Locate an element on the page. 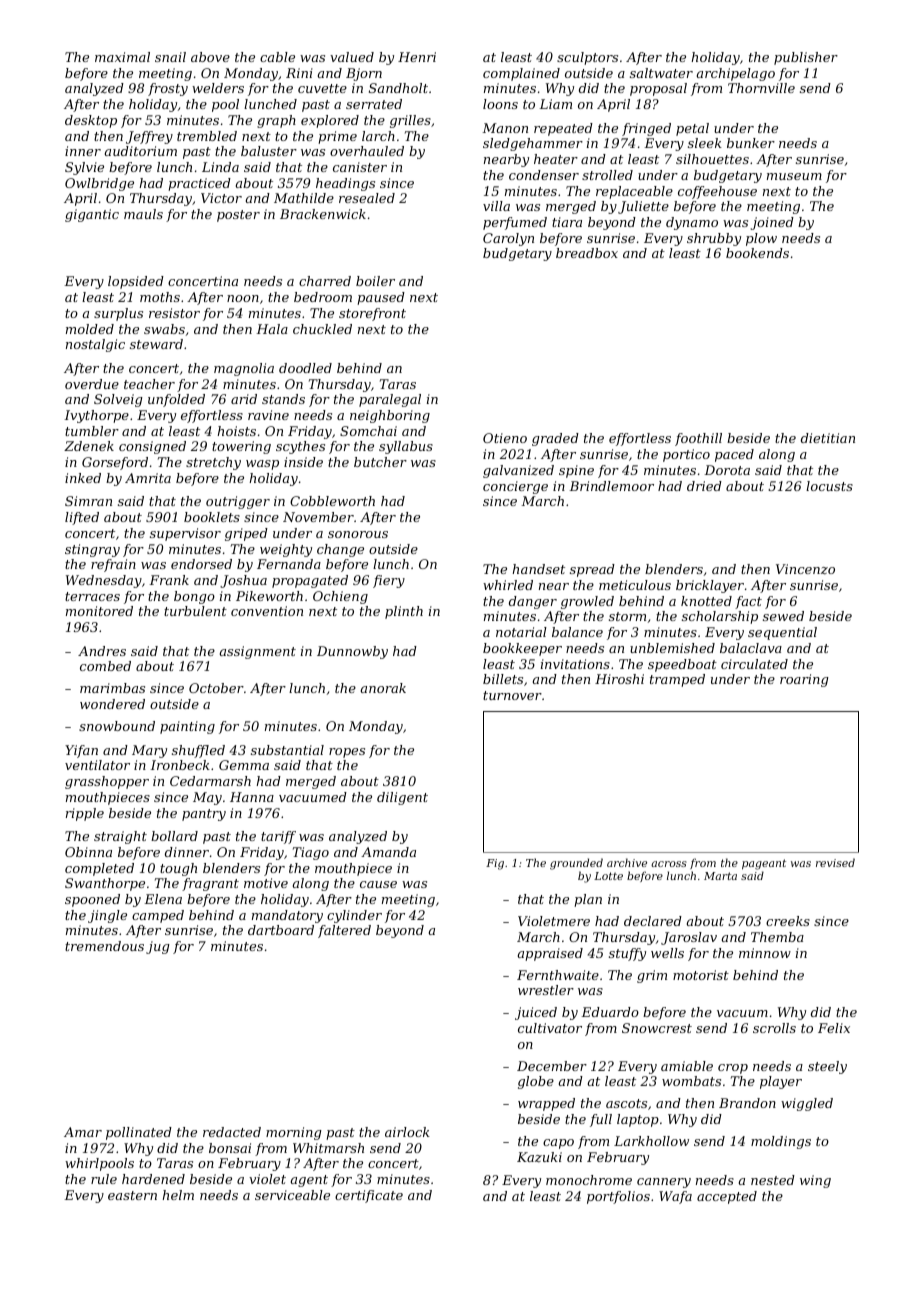 The height and width of the page is (1308, 924). bookends is located at coordinates (757, 253).
